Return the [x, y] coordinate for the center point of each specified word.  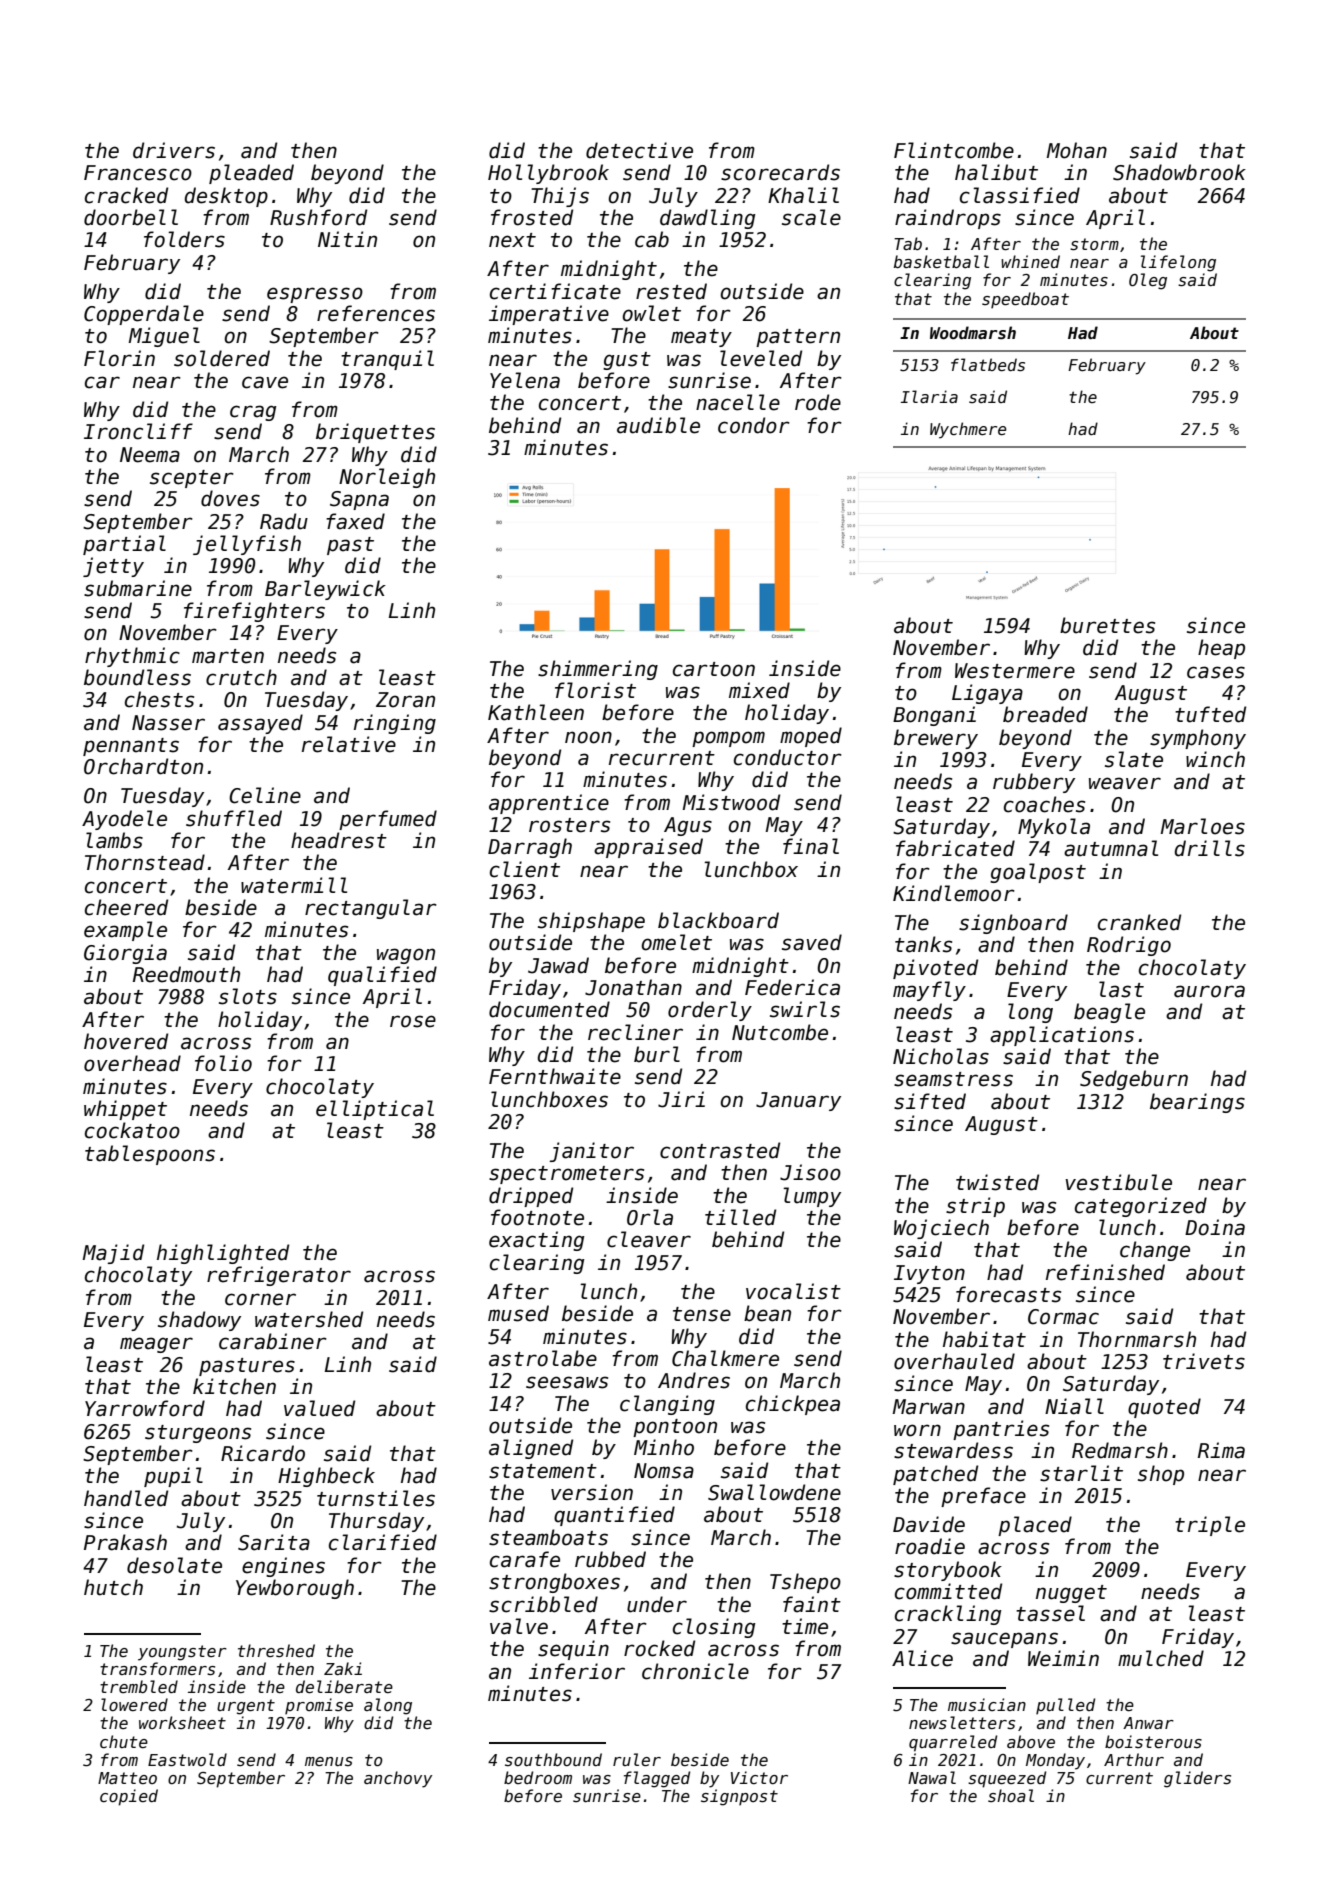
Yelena [525, 380]
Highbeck [326, 1477]
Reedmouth [186, 974]
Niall [1074, 1406]
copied [129, 1797]
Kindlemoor [954, 893]
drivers [174, 150]
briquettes [375, 433]
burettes [1107, 625]
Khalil [803, 195]
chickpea [793, 1405]
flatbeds [988, 365]
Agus [688, 826]
